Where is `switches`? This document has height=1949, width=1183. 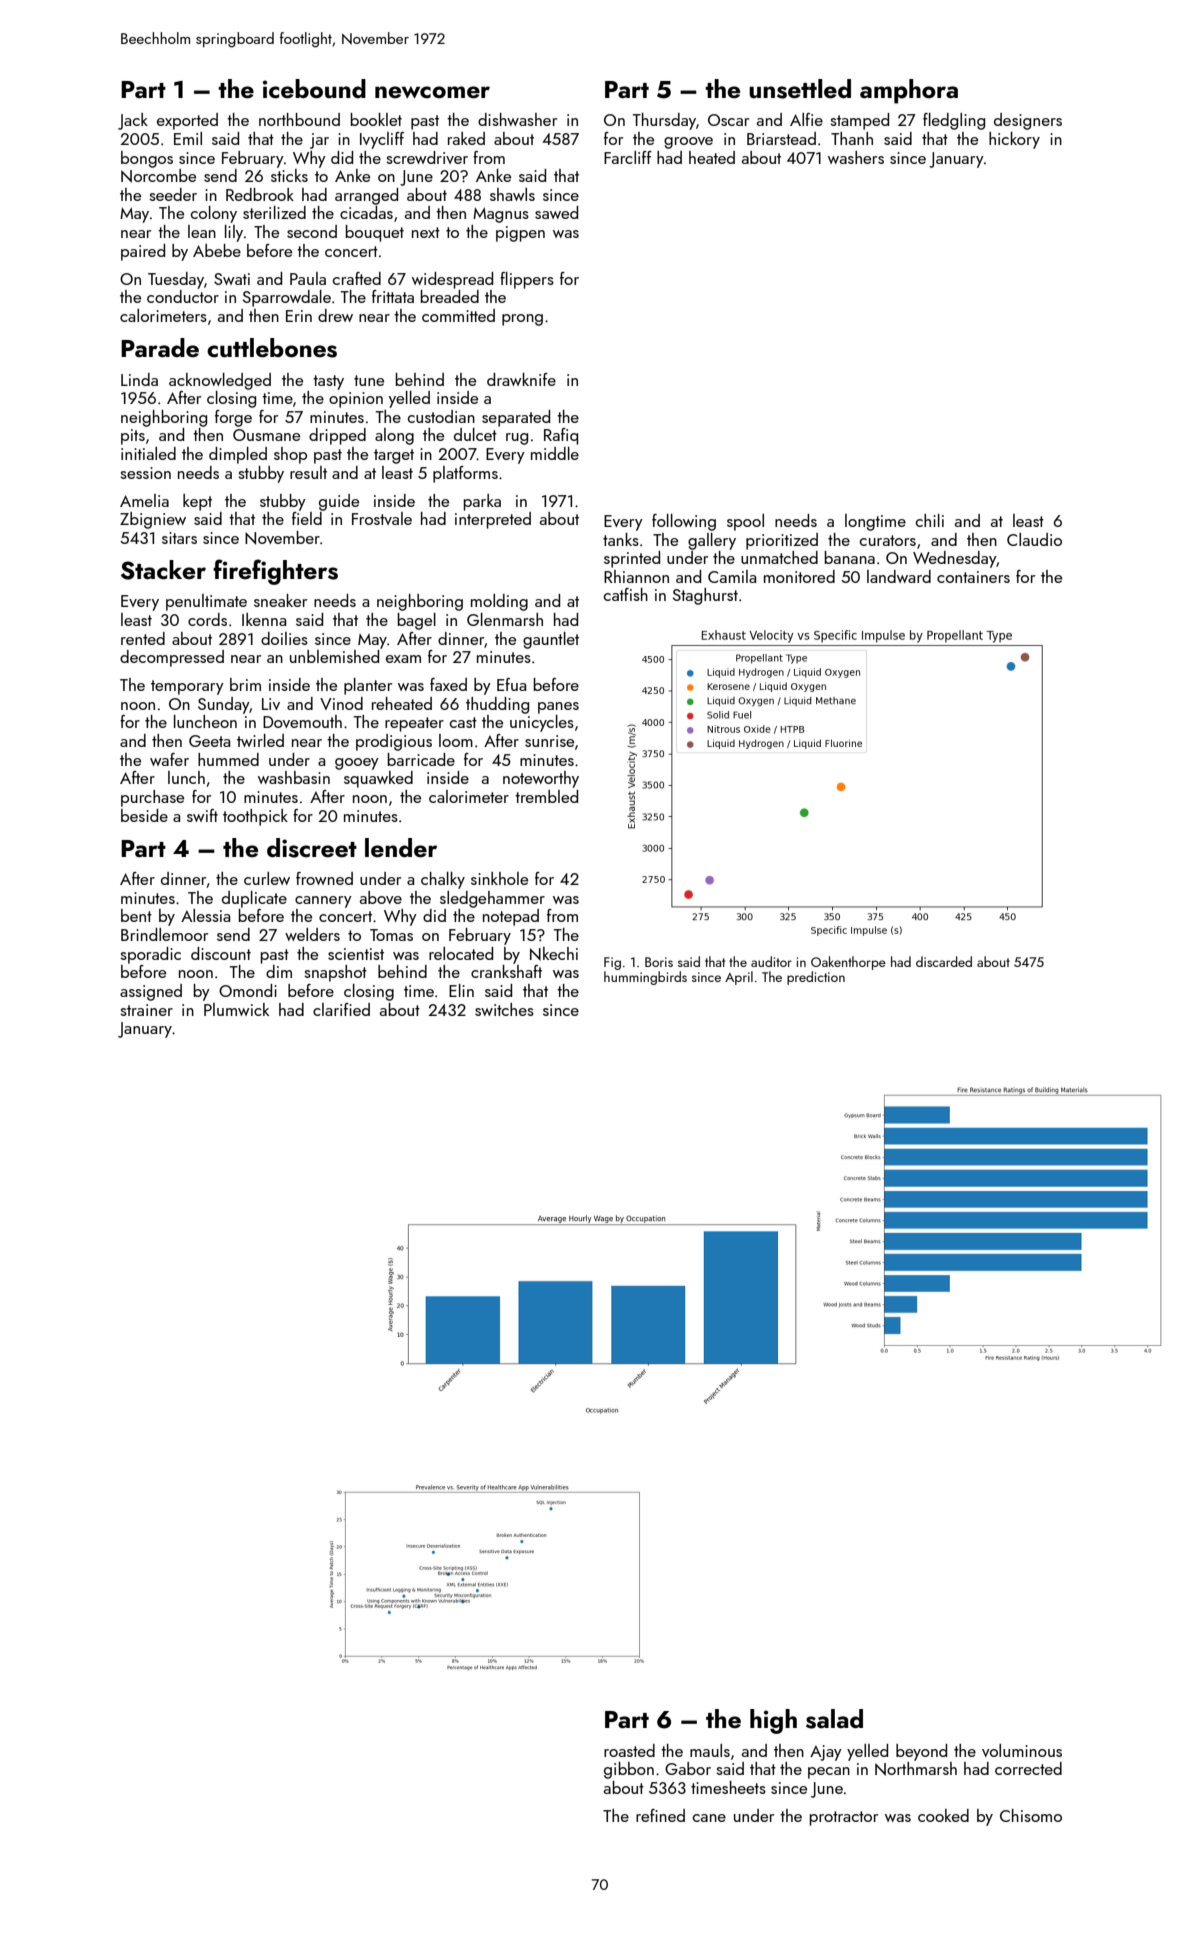
switches is located at coordinates (504, 1009).
